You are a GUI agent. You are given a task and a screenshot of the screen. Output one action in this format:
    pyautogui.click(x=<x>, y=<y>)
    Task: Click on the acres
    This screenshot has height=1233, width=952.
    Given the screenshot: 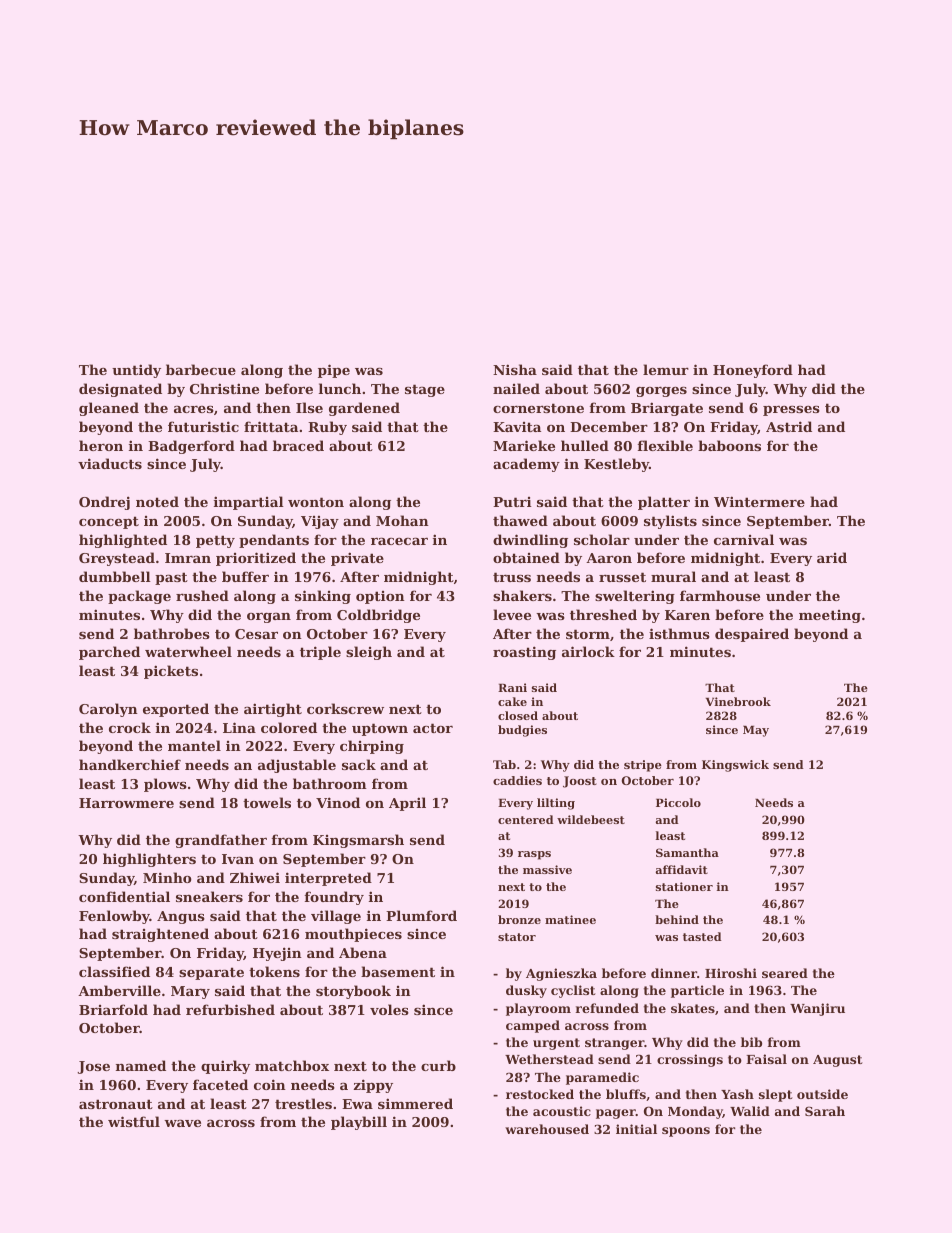 What is the action you would take?
    pyautogui.click(x=194, y=409)
